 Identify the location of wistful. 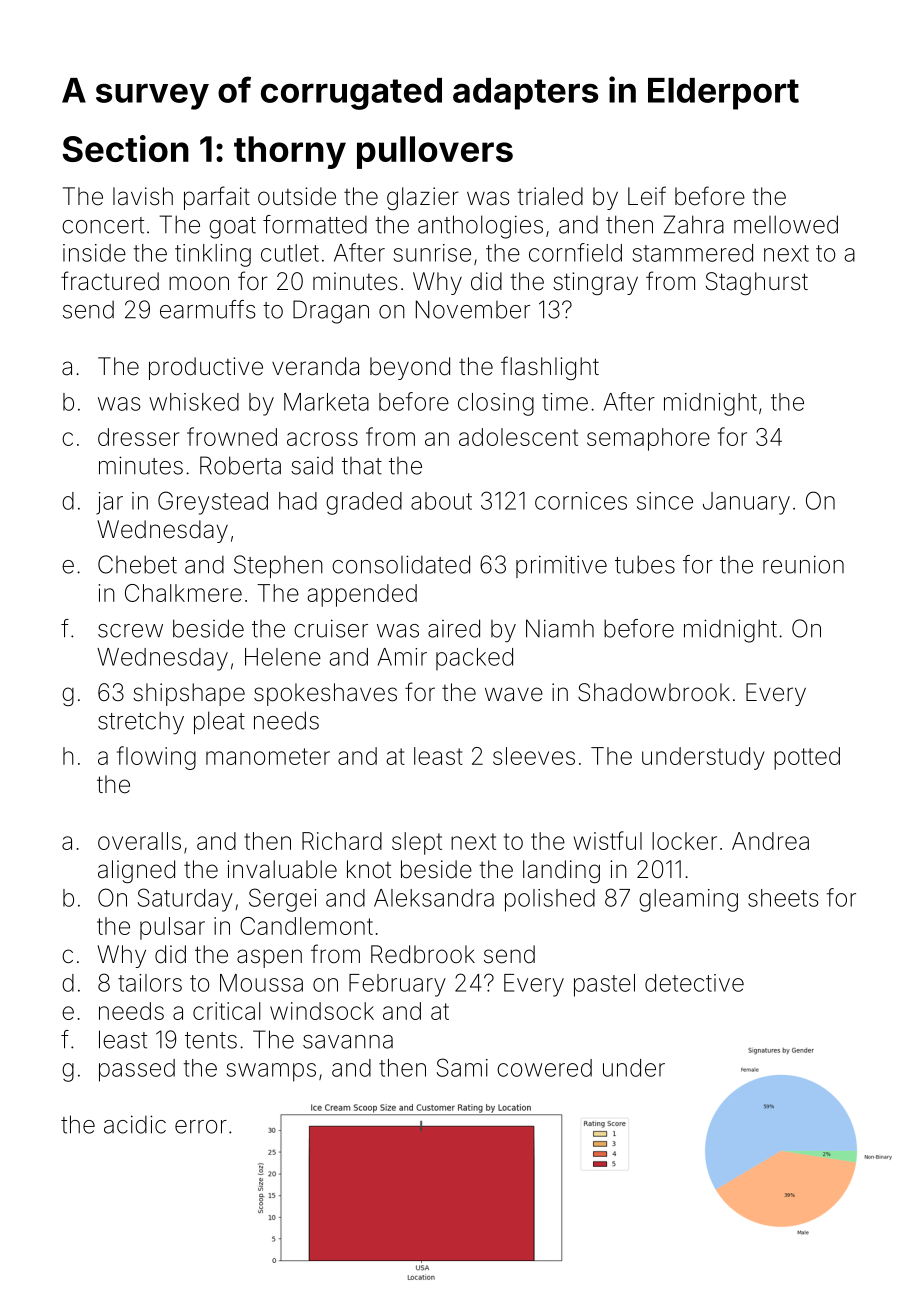
(608, 840).
